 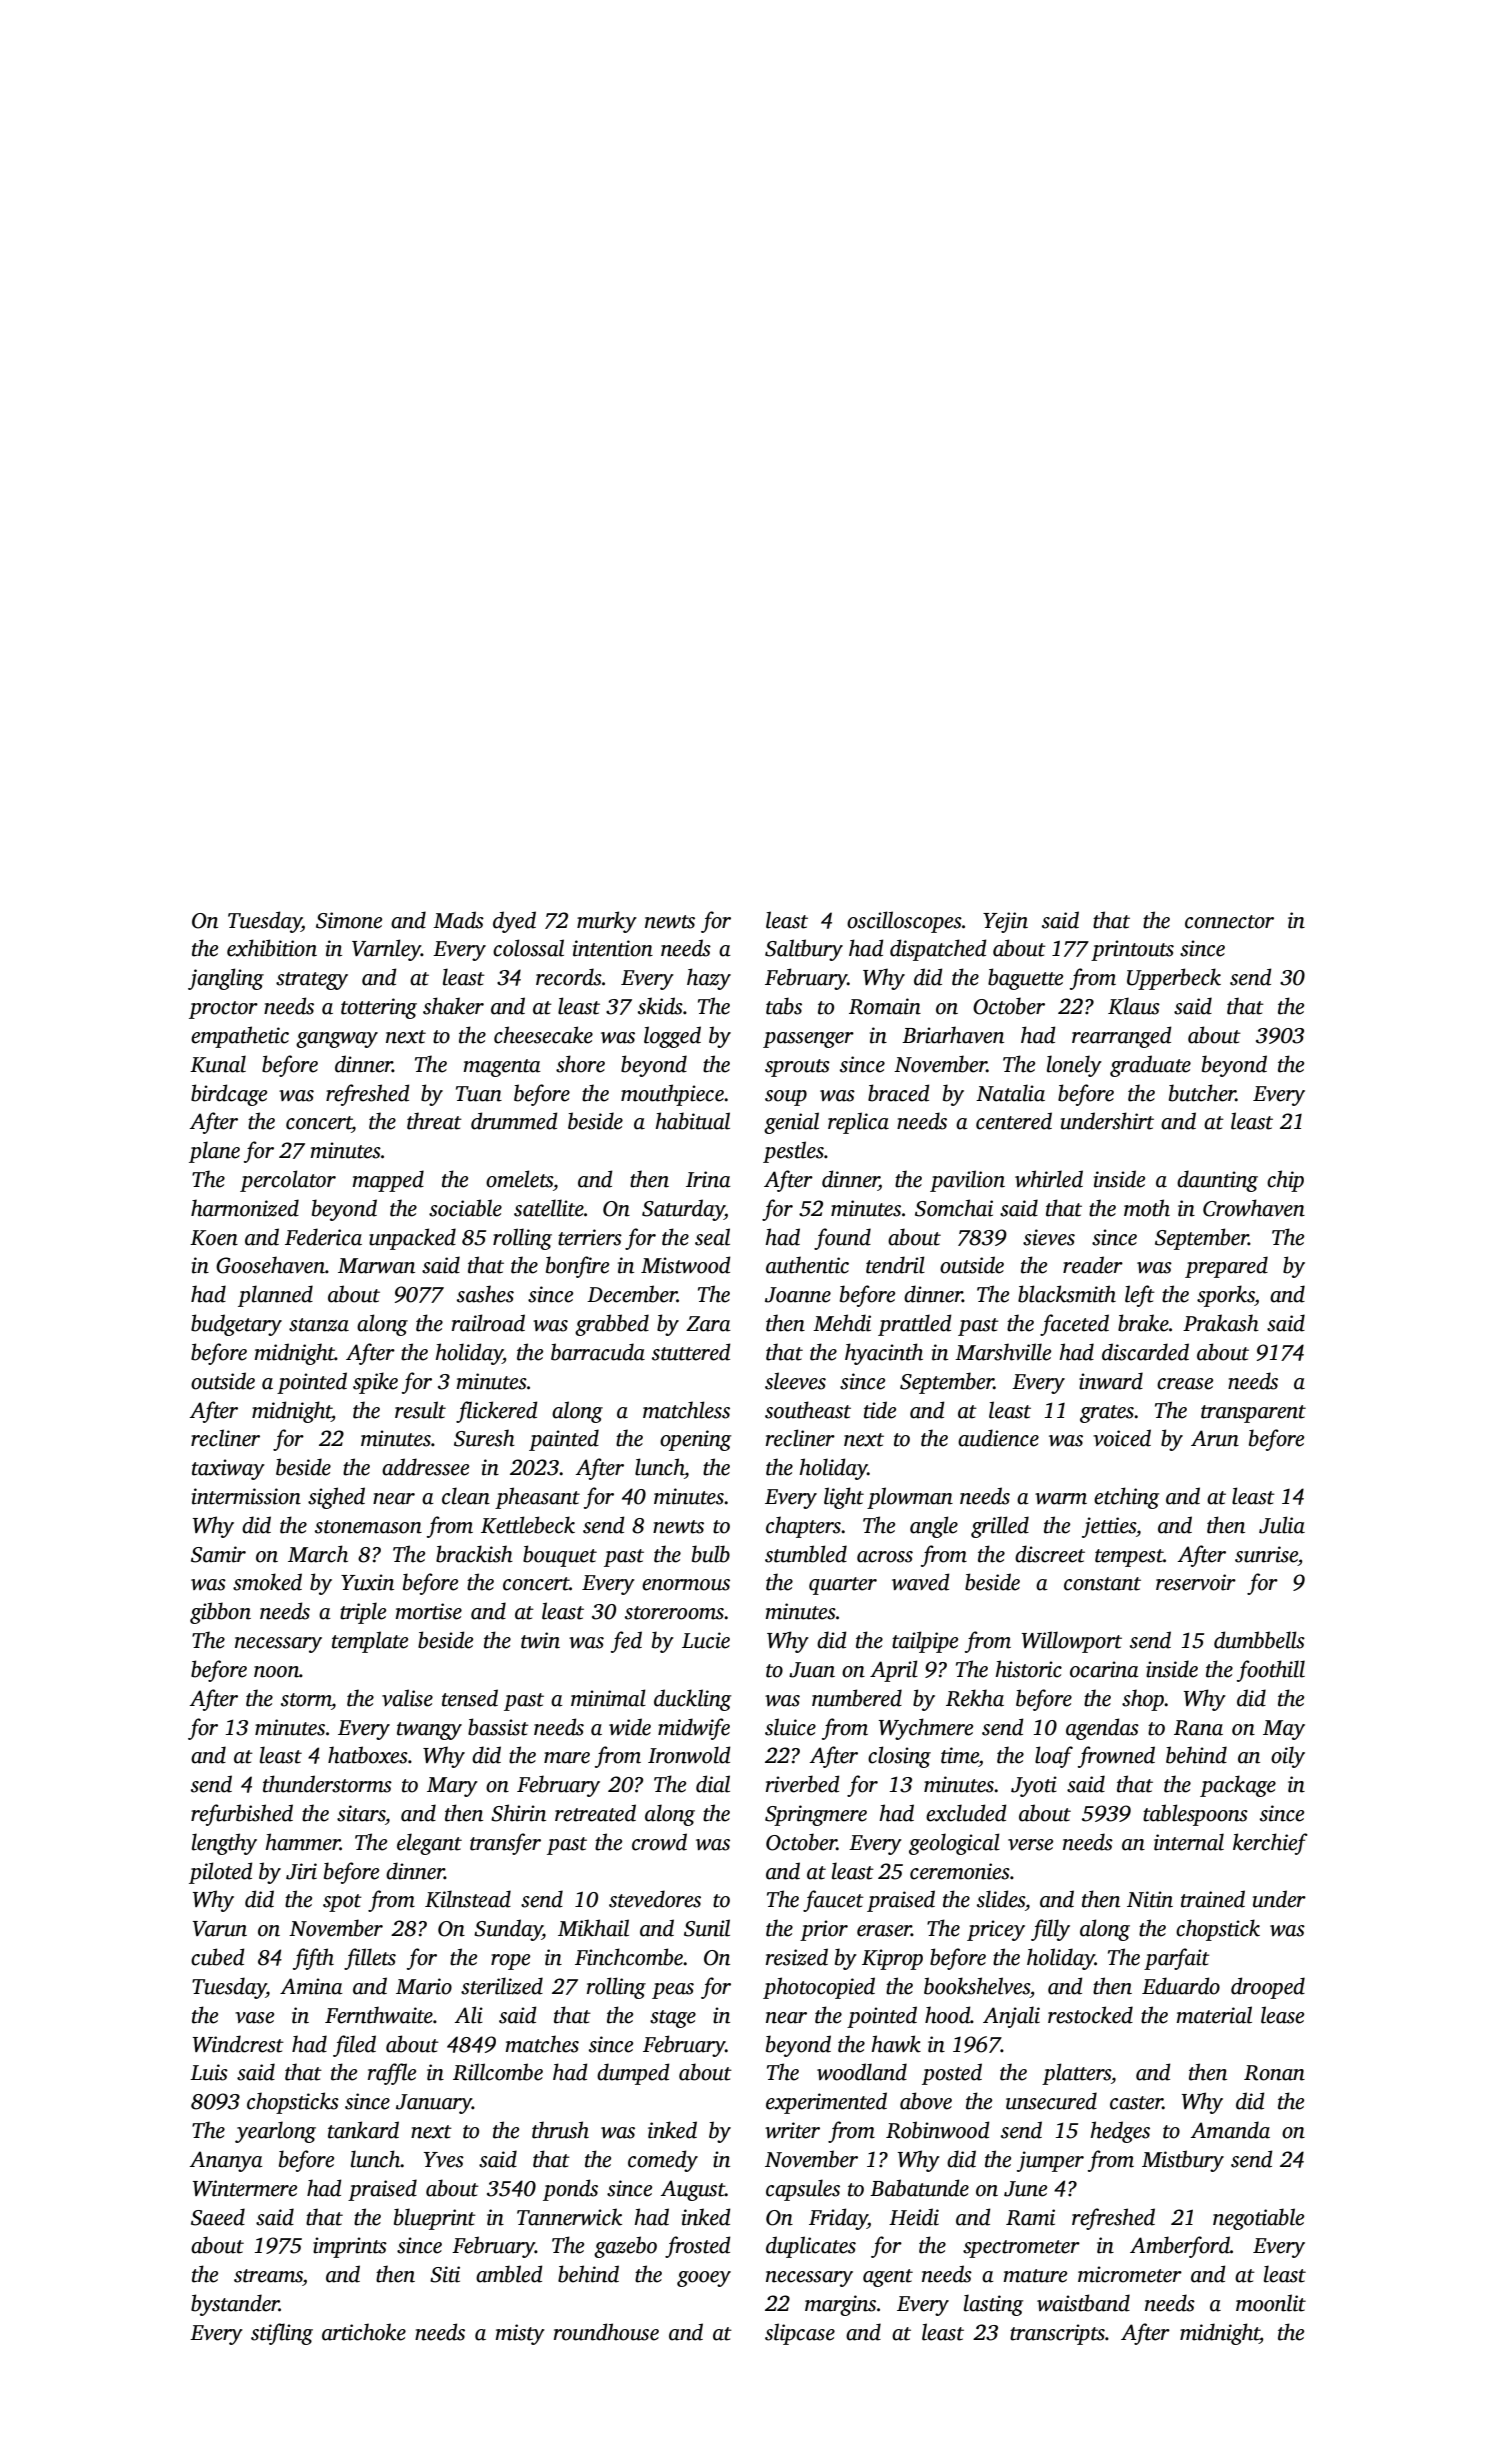 I want to click on shaker, so click(x=453, y=1006).
